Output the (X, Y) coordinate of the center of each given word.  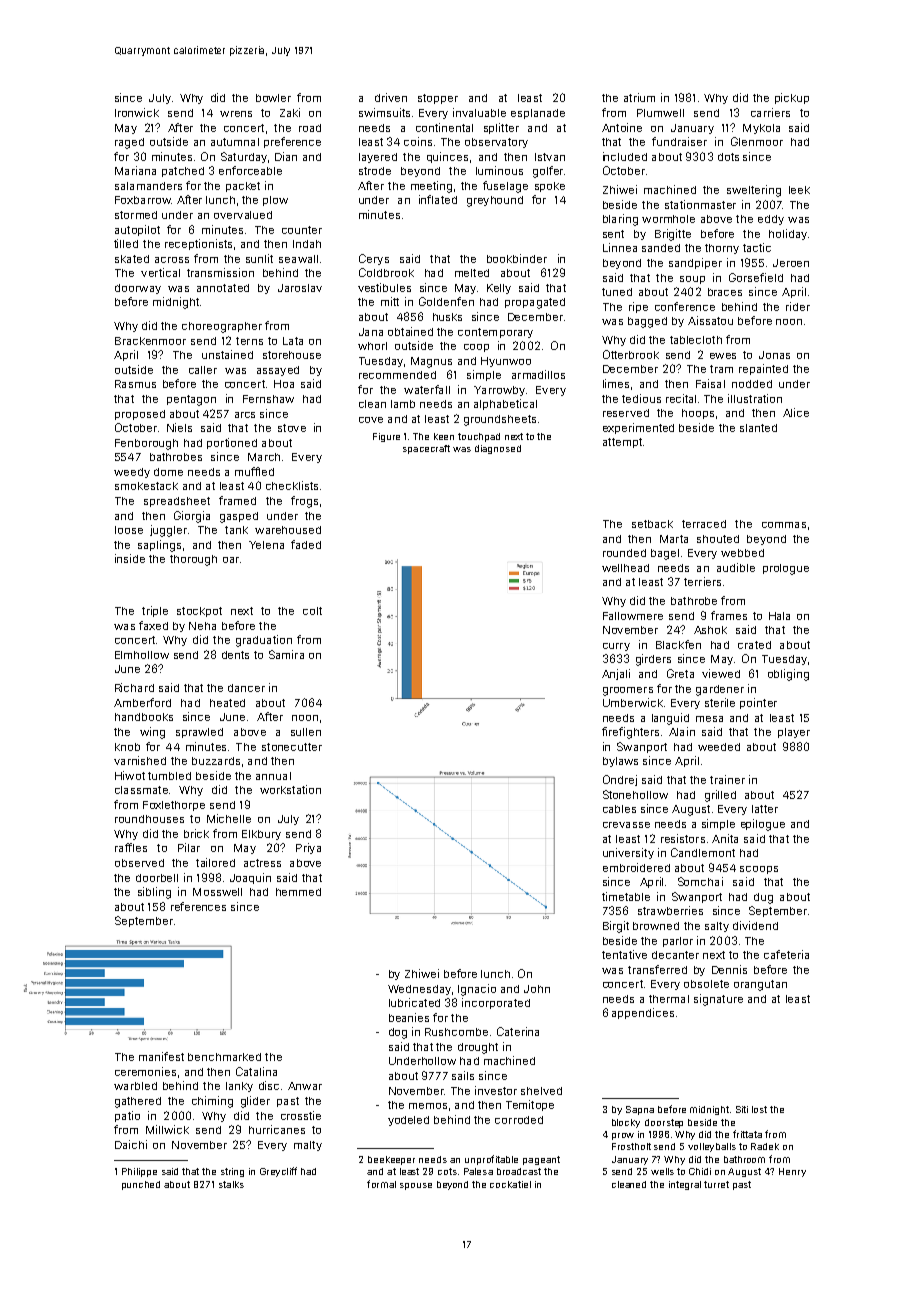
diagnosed (498, 449)
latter (765, 809)
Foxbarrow (143, 200)
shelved (541, 1091)
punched (141, 1185)
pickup (792, 98)
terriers (702, 581)
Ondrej (620, 780)
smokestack (146, 486)
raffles (131, 847)
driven (391, 97)
